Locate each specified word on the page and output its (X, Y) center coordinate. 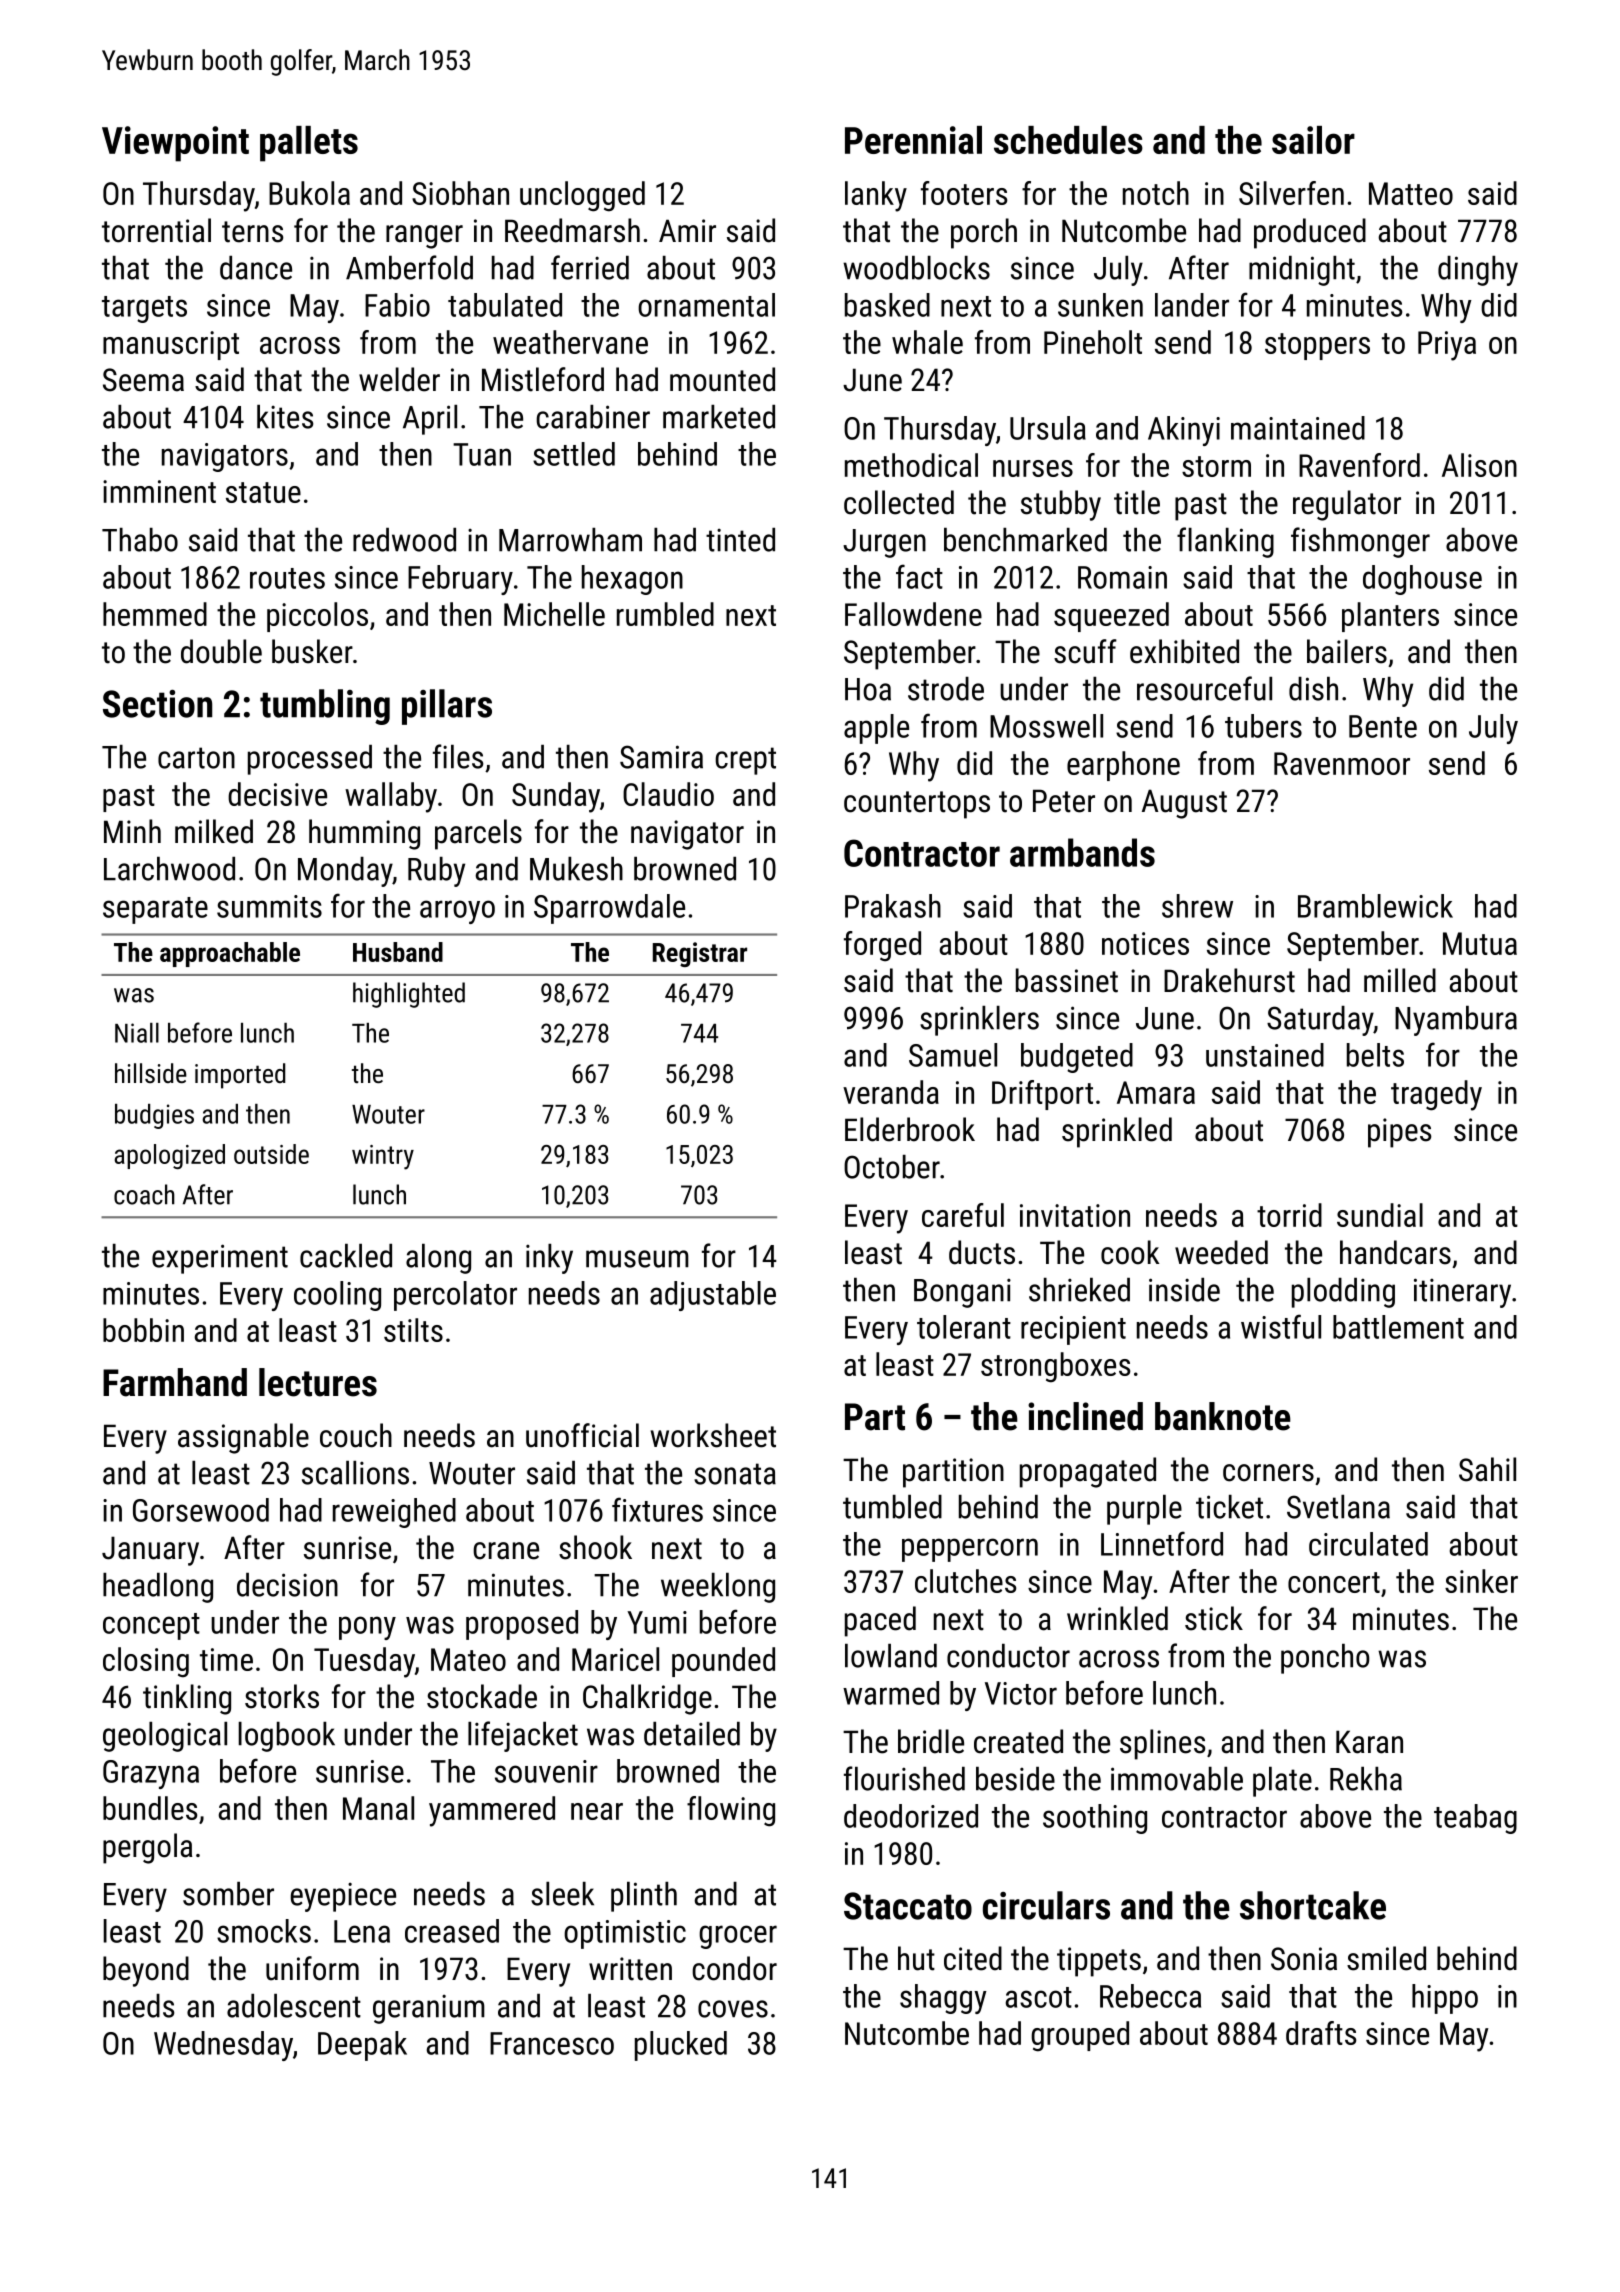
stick (1214, 1618)
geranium (429, 2009)
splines (1163, 1744)
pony (367, 1628)
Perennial (913, 140)
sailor (1313, 140)
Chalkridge (647, 1699)
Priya (1447, 346)
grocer (738, 1937)
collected (899, 502)
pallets (309, 144)
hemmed (155, 614)
